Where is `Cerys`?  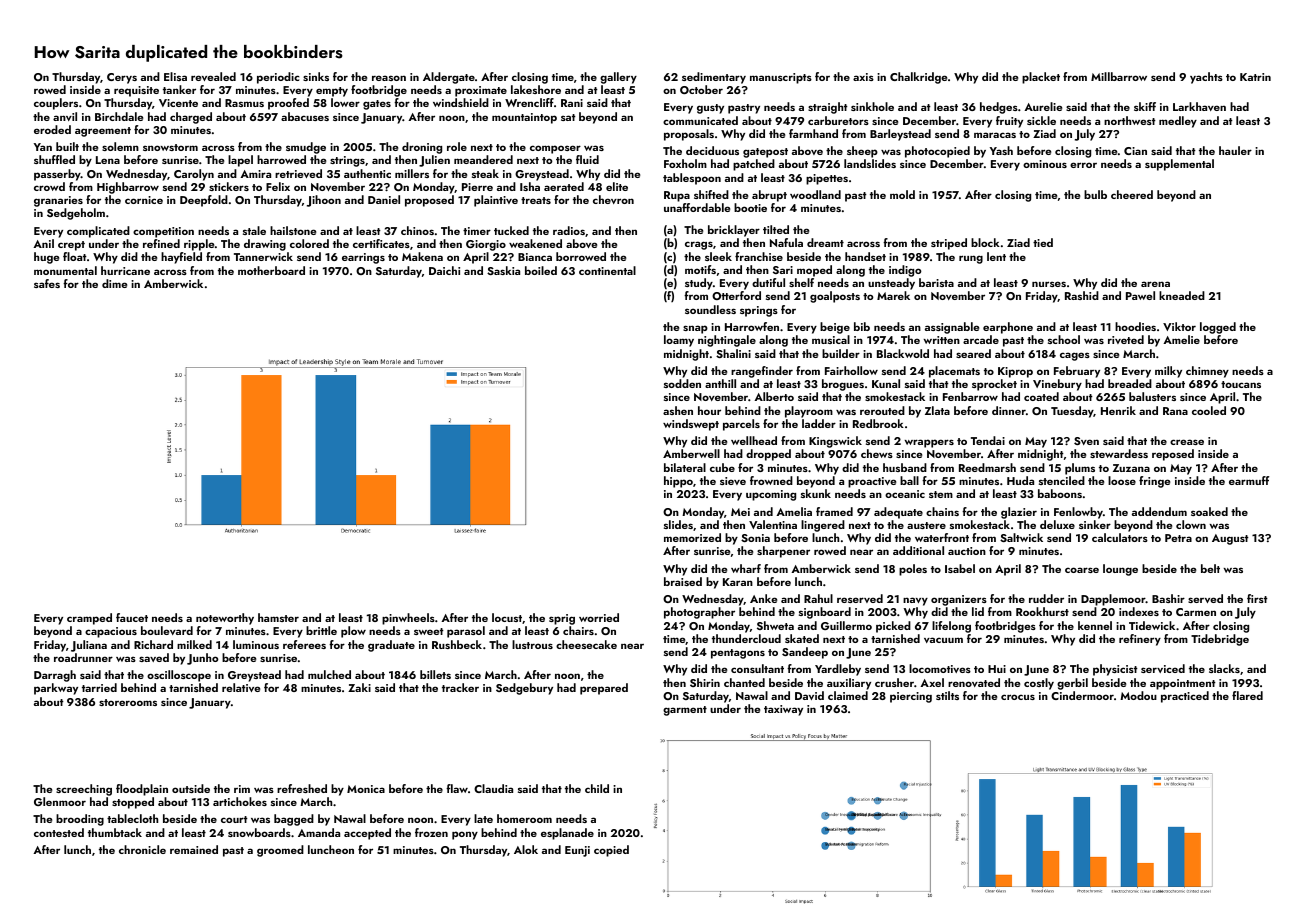 Cerys is located at coordinates (122, 78).
